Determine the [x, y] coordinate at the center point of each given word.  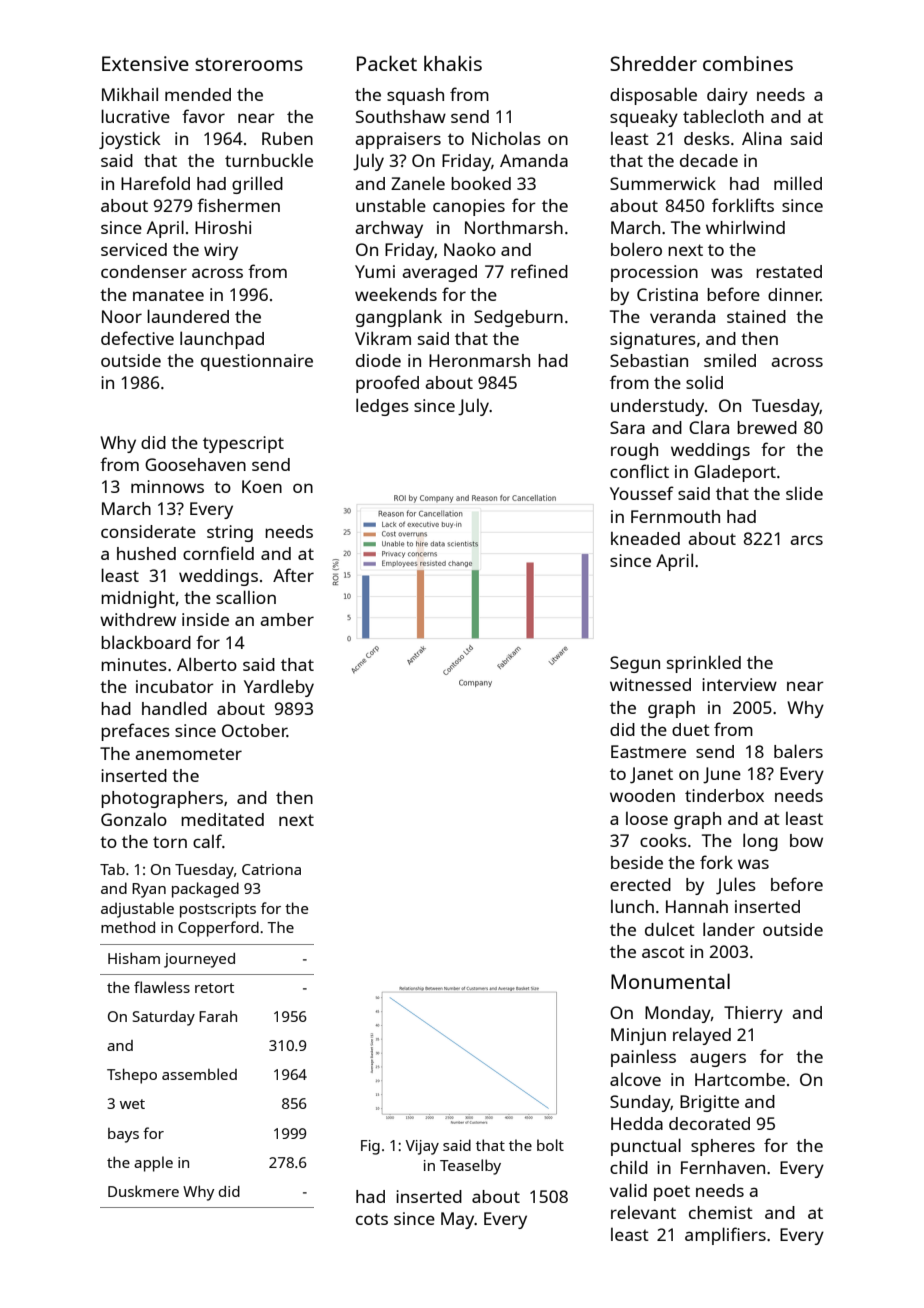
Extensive [145, 63]
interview [739, 684]
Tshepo [132, 1076]
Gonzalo [134, 819]
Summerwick [663, 183]
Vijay [422, 1147]
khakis [453, 63]
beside [637, 862]
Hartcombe [740, 1079]
